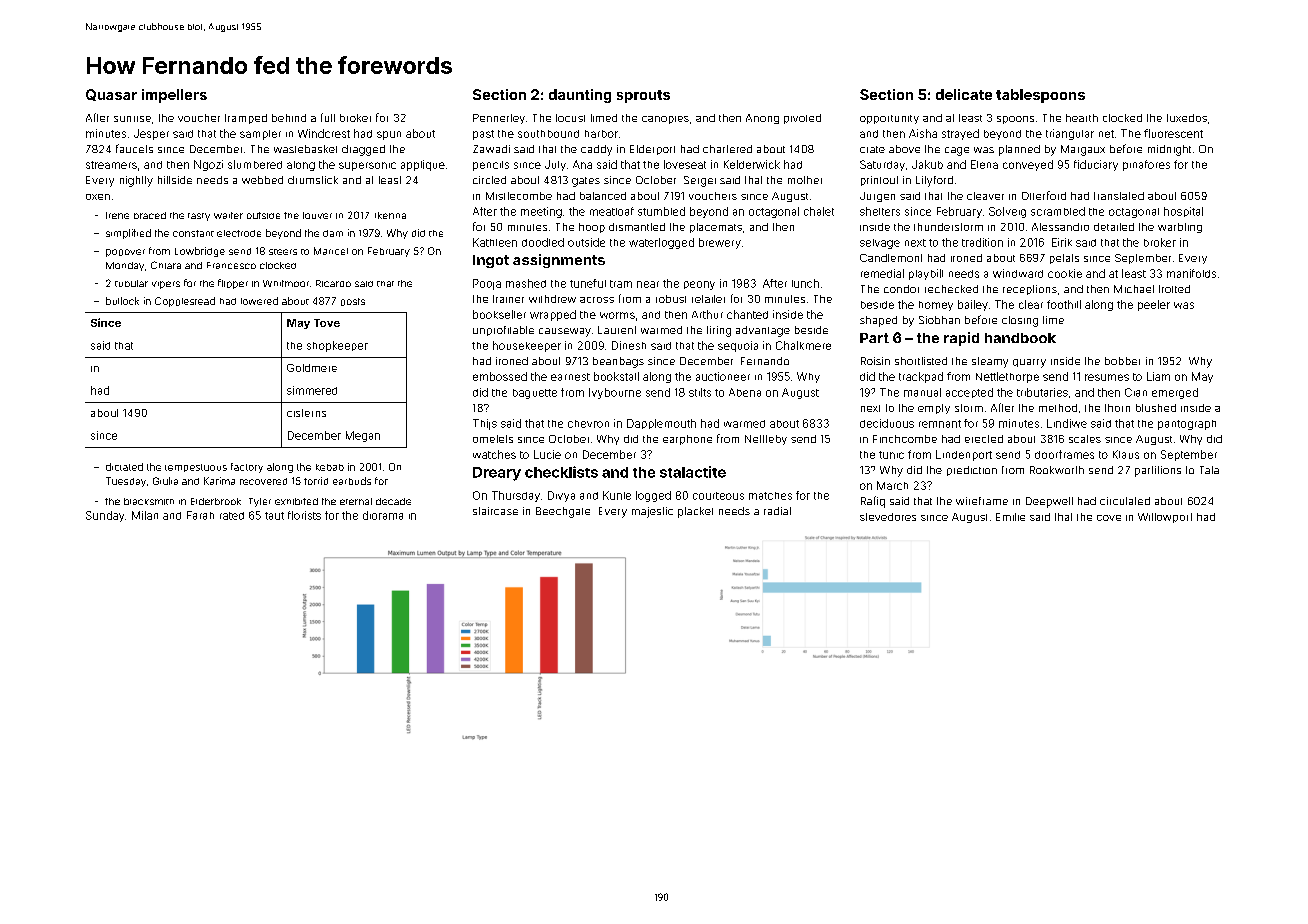  I want to click on delicate, so click(964, 94).
